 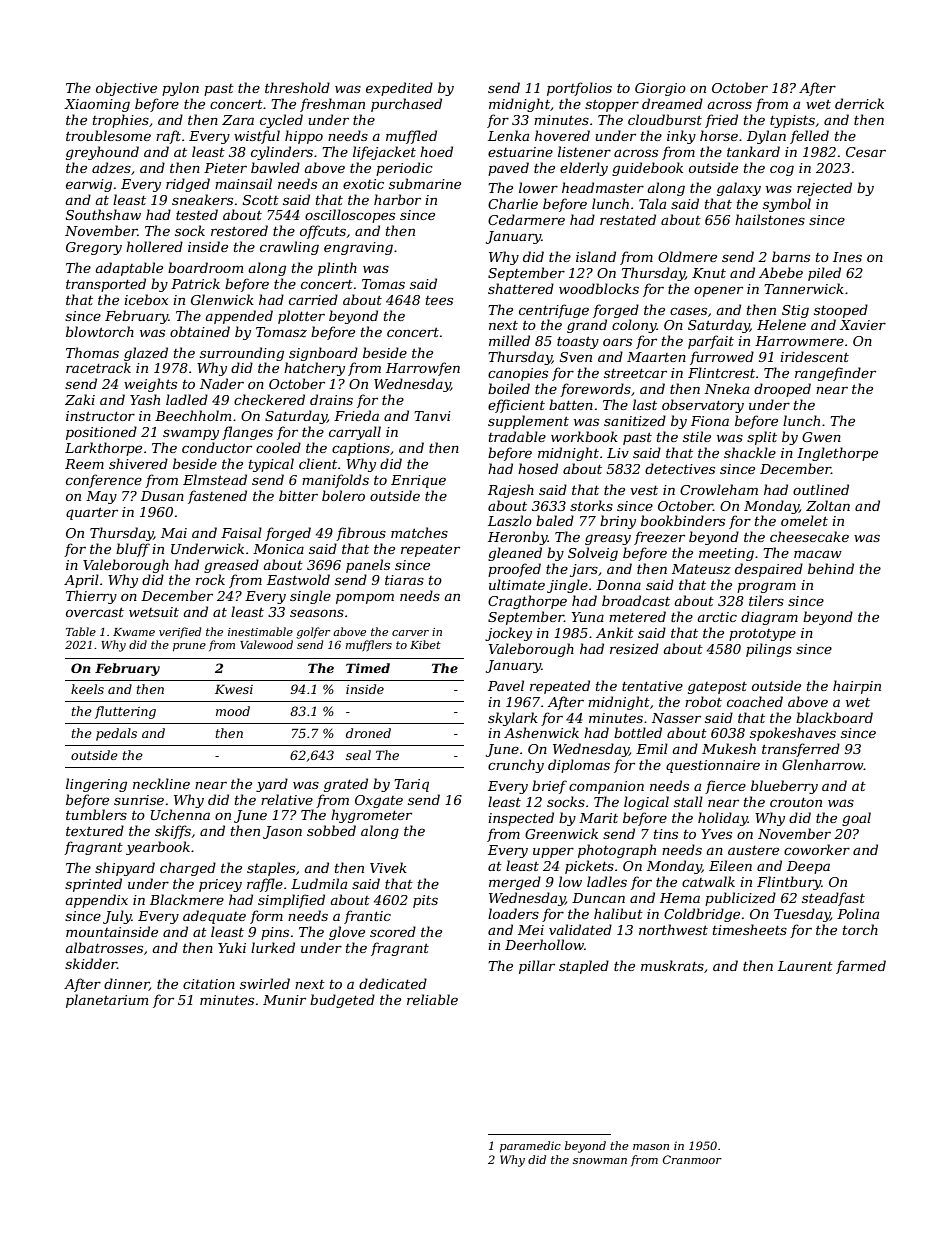 I want to click on expedited, so click(x=399, y=89).
